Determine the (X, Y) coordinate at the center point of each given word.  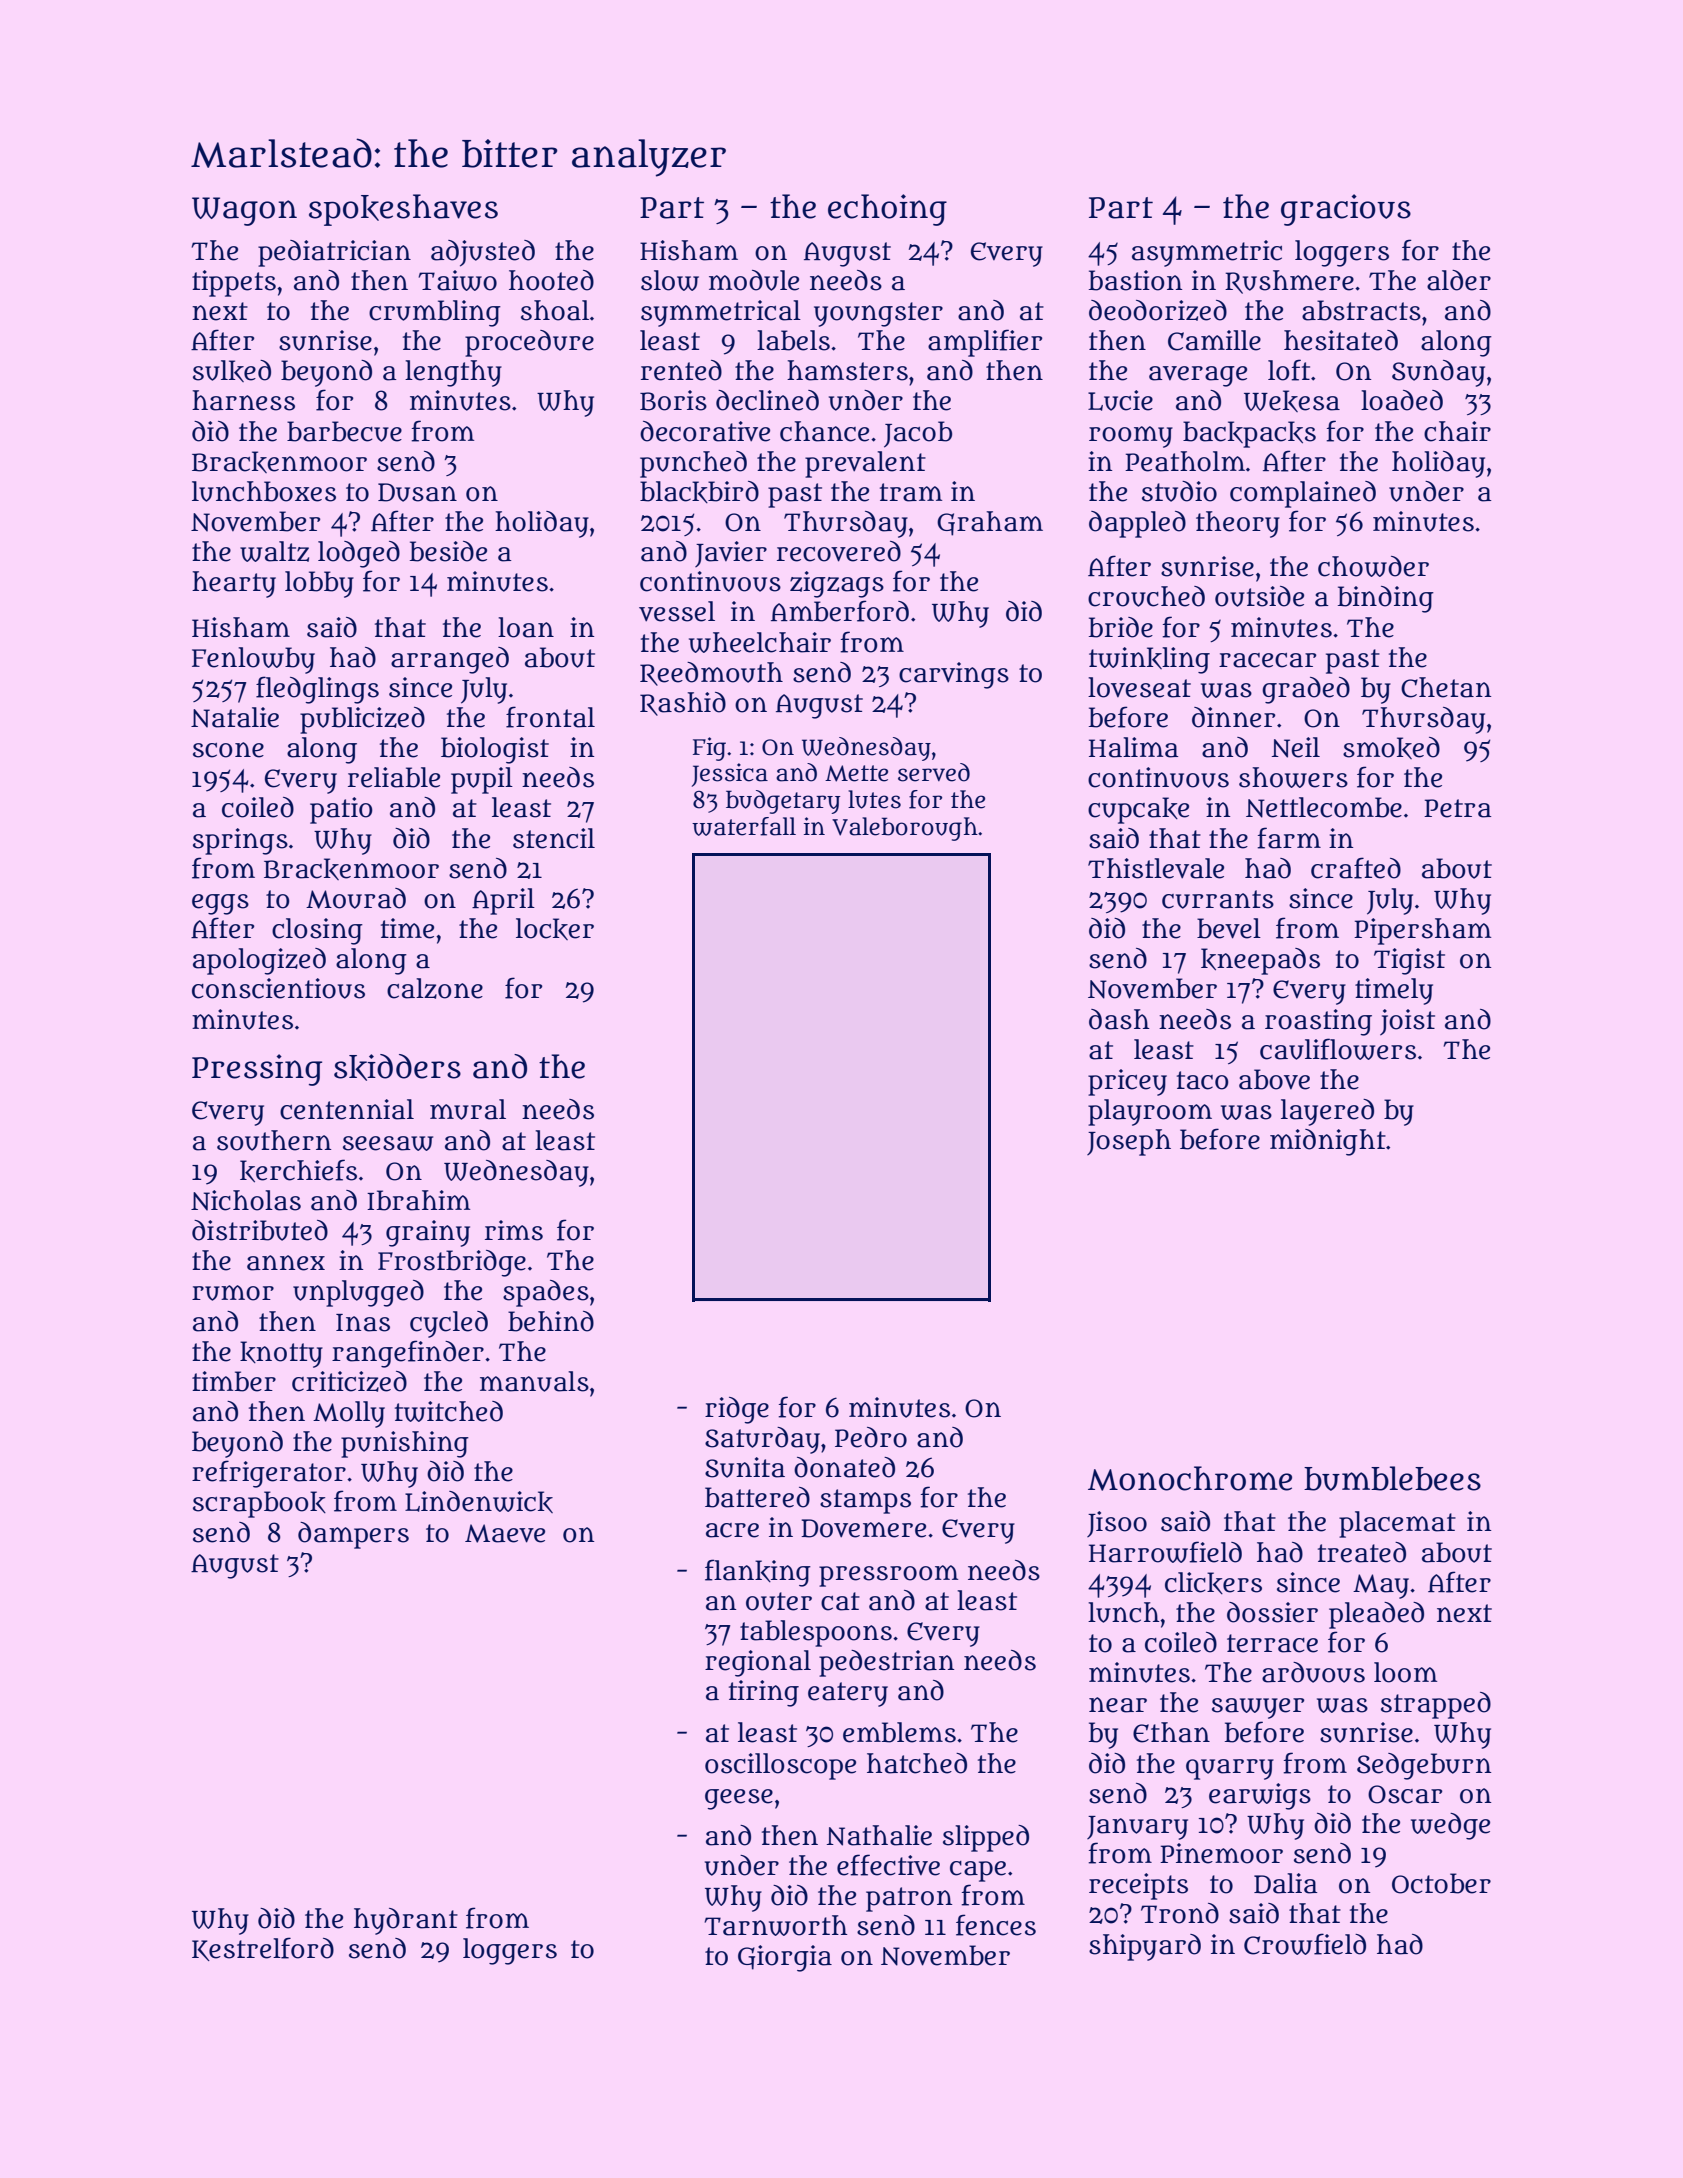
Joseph (1129, 1142)
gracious (1346, 210)
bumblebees (1392, 1478)
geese (739, 1799)
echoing (887, 210)
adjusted (483, 253)
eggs (220, 904)
